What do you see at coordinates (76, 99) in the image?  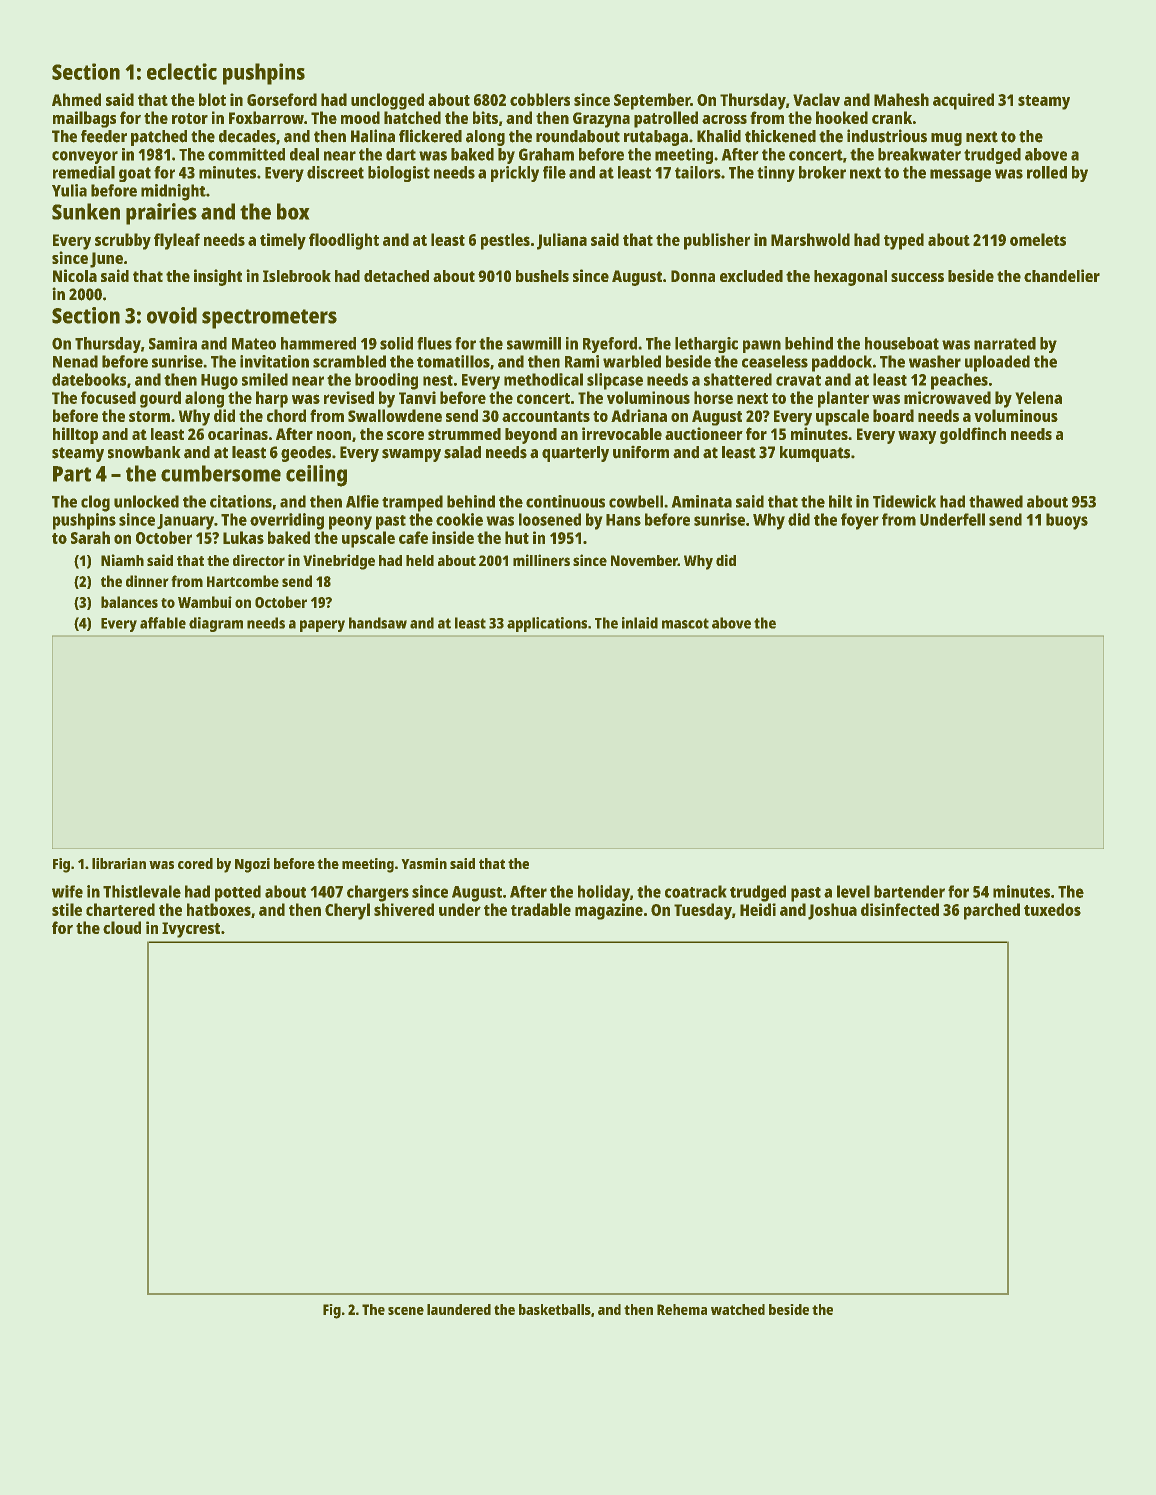 I see `Ahmed` at bounding box center [76, 99].
